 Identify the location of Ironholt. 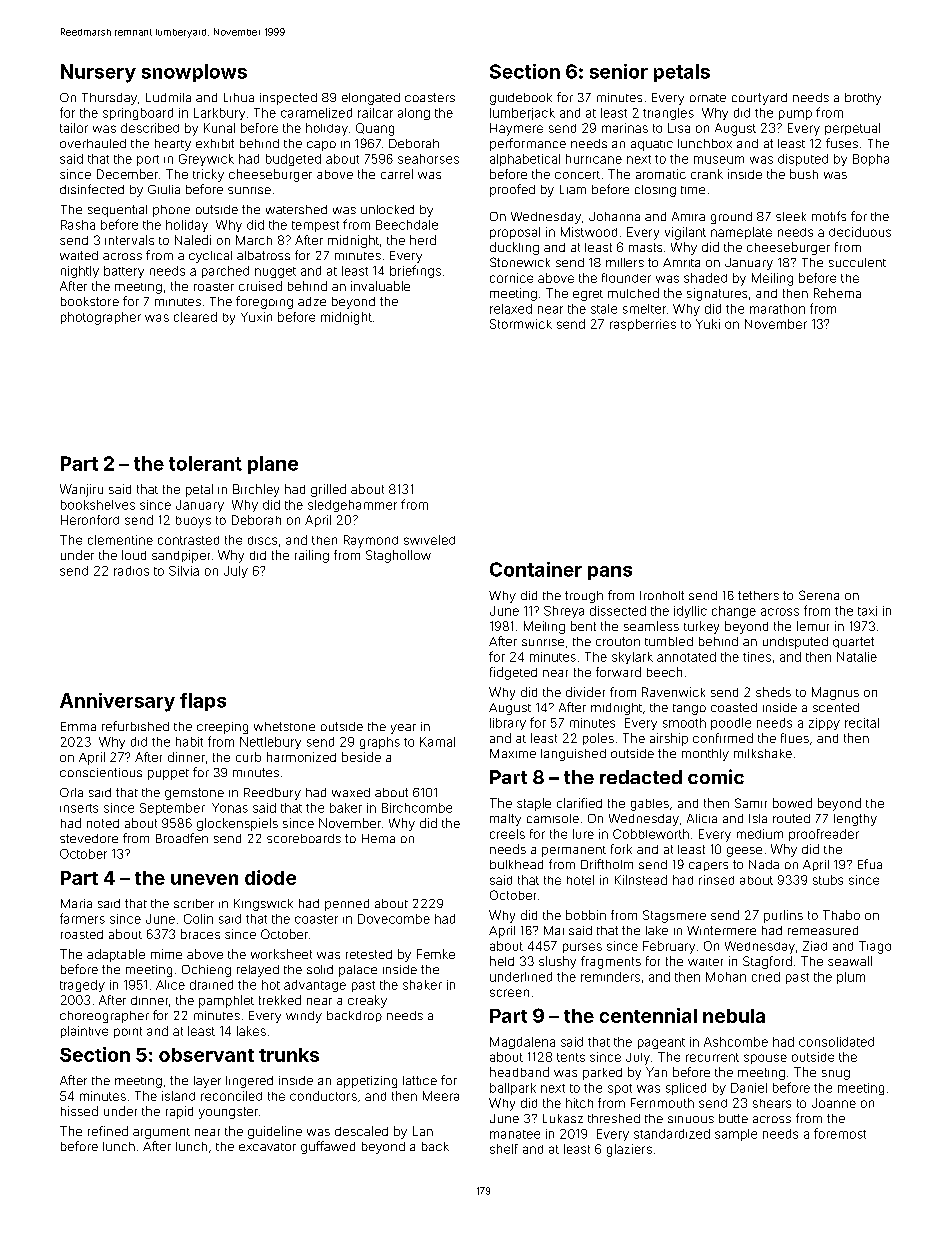
(662, 595).
